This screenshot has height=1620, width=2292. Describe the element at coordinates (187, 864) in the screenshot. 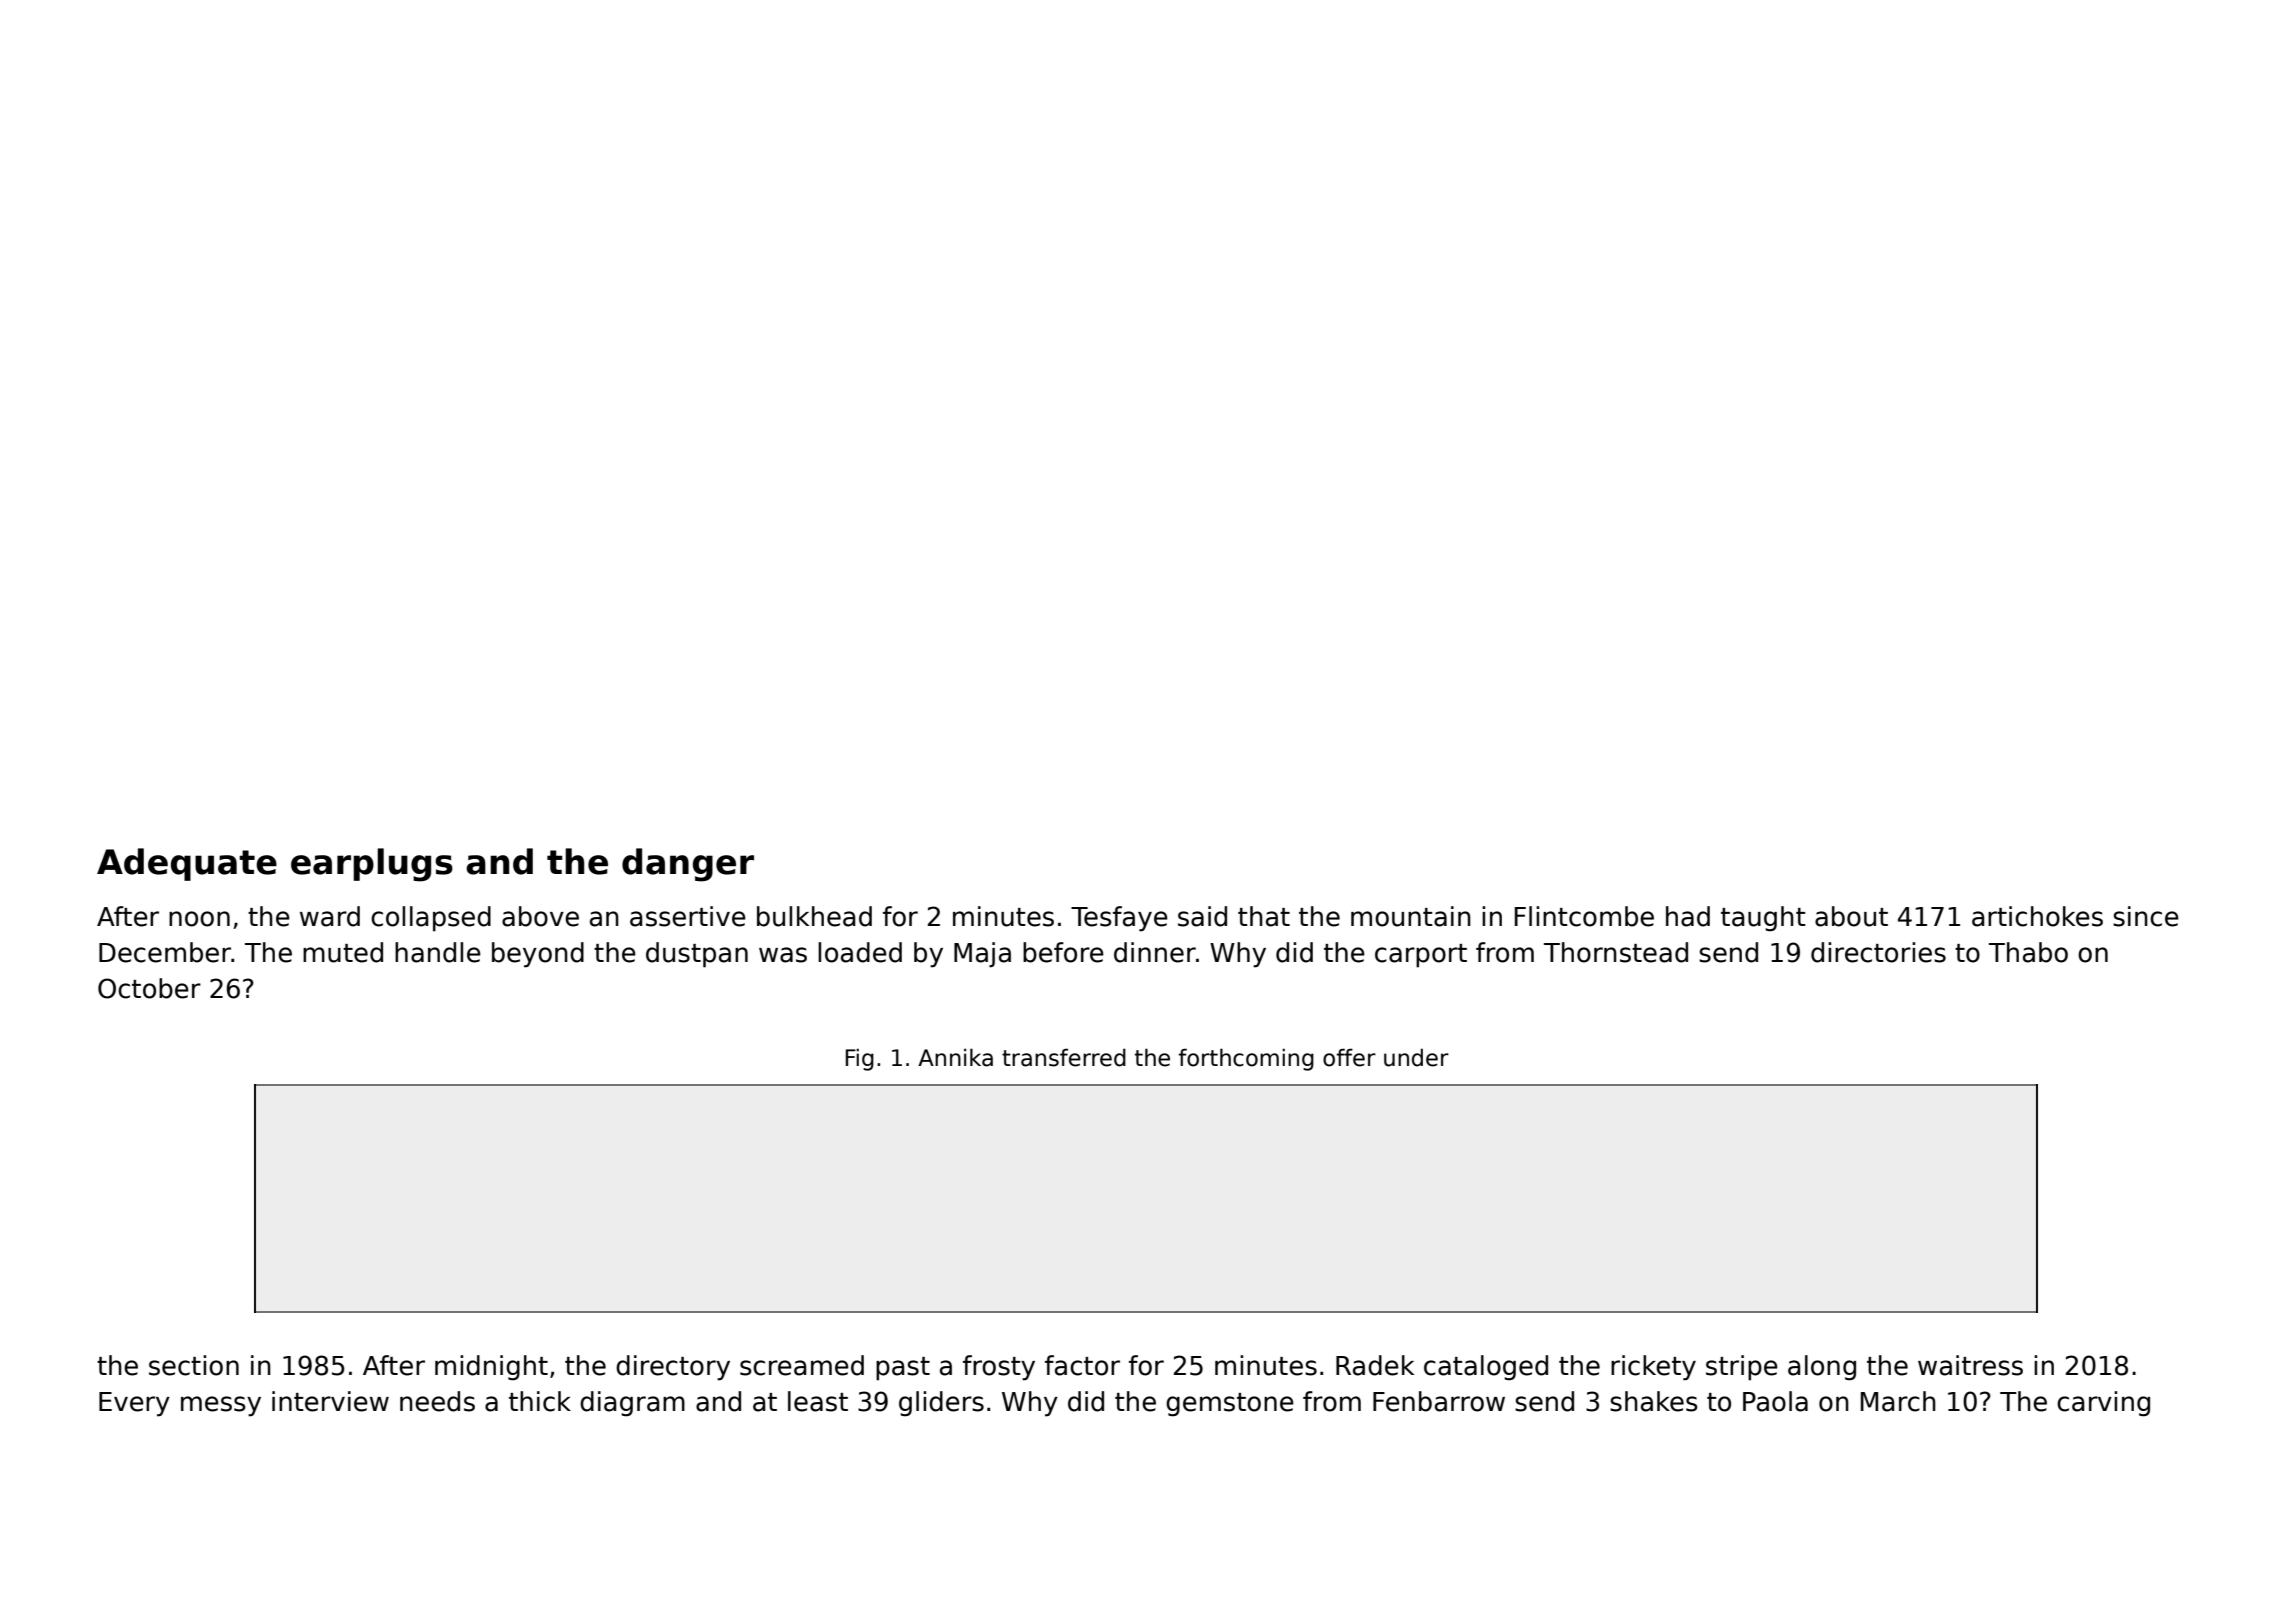

I see `Adequate` at that location.
